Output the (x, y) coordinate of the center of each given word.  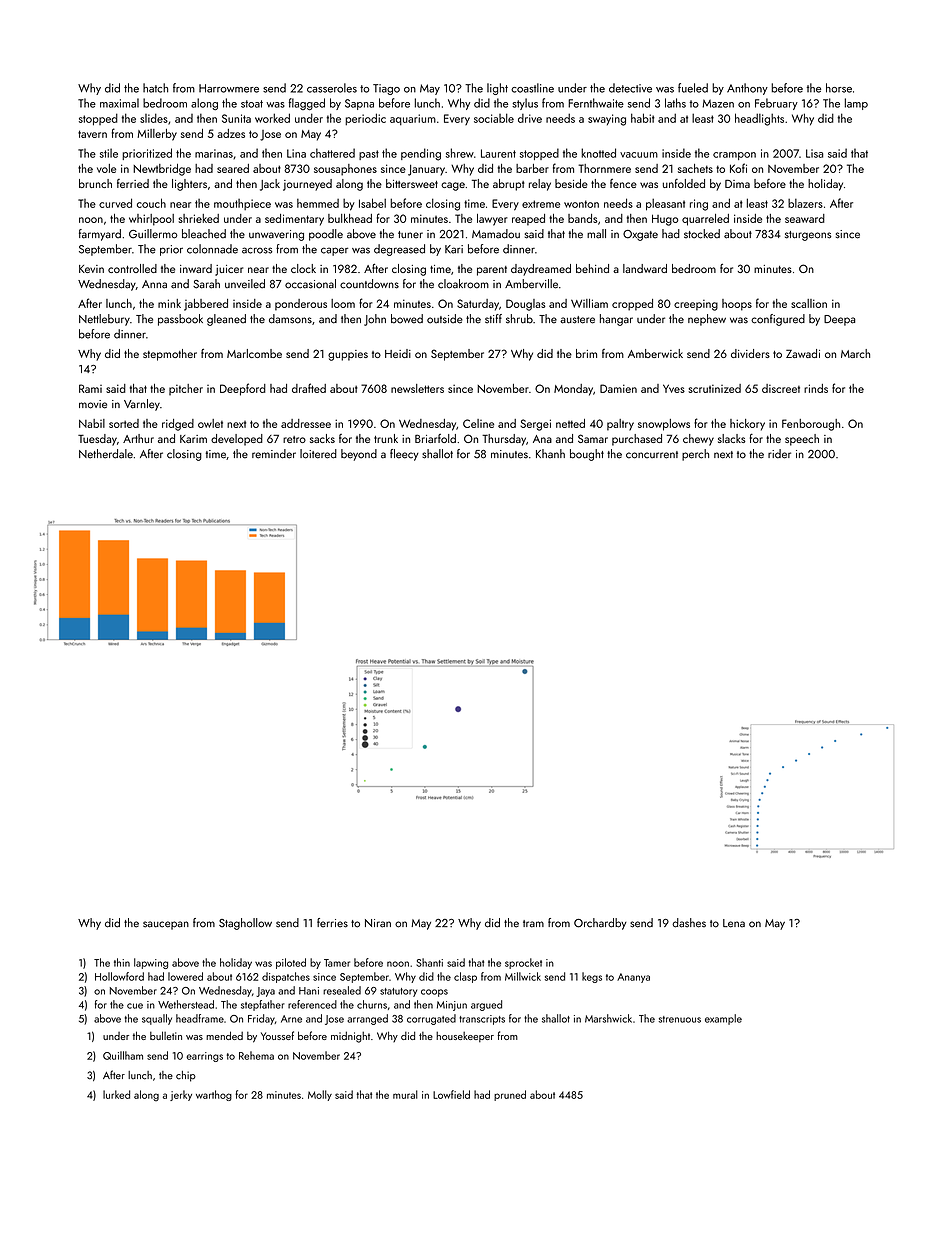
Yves (674, 388)
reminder (274, 454)
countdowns (369, 284)
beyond (359, 455)
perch (695, 455)
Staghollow (245, 924)
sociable (494, 118)
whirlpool (151, 220)
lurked (116, 1094)
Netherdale (106, 454)
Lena (734, 923)
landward (645, 268)
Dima (737, 184)
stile (109, 153)
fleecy (404, 455)
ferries (332, 923)
